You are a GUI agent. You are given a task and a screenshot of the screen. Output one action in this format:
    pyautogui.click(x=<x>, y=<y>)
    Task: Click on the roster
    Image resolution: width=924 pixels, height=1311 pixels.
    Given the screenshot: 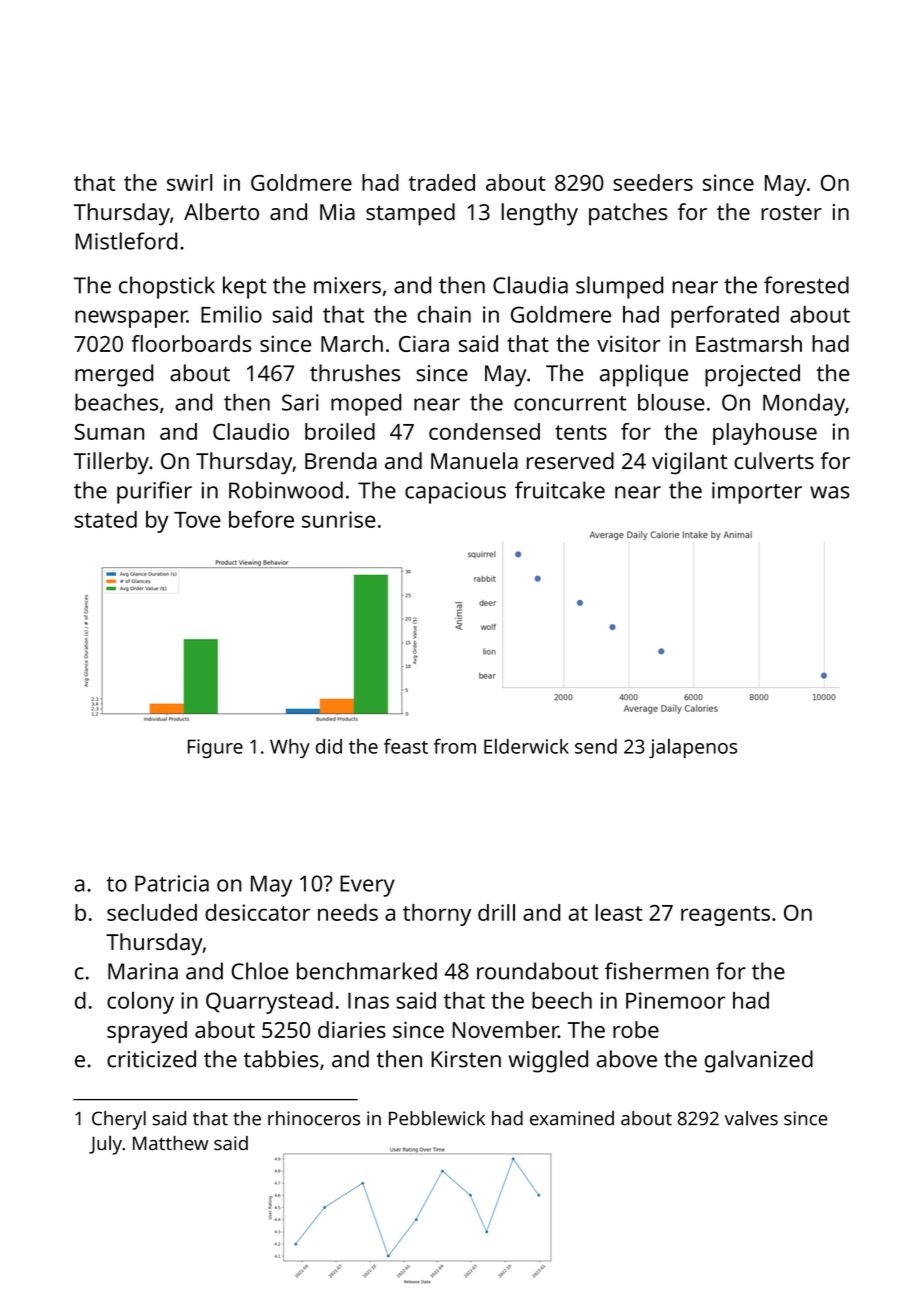 What is the action you would take?
    pyautogui.click(x=791, y=213)
